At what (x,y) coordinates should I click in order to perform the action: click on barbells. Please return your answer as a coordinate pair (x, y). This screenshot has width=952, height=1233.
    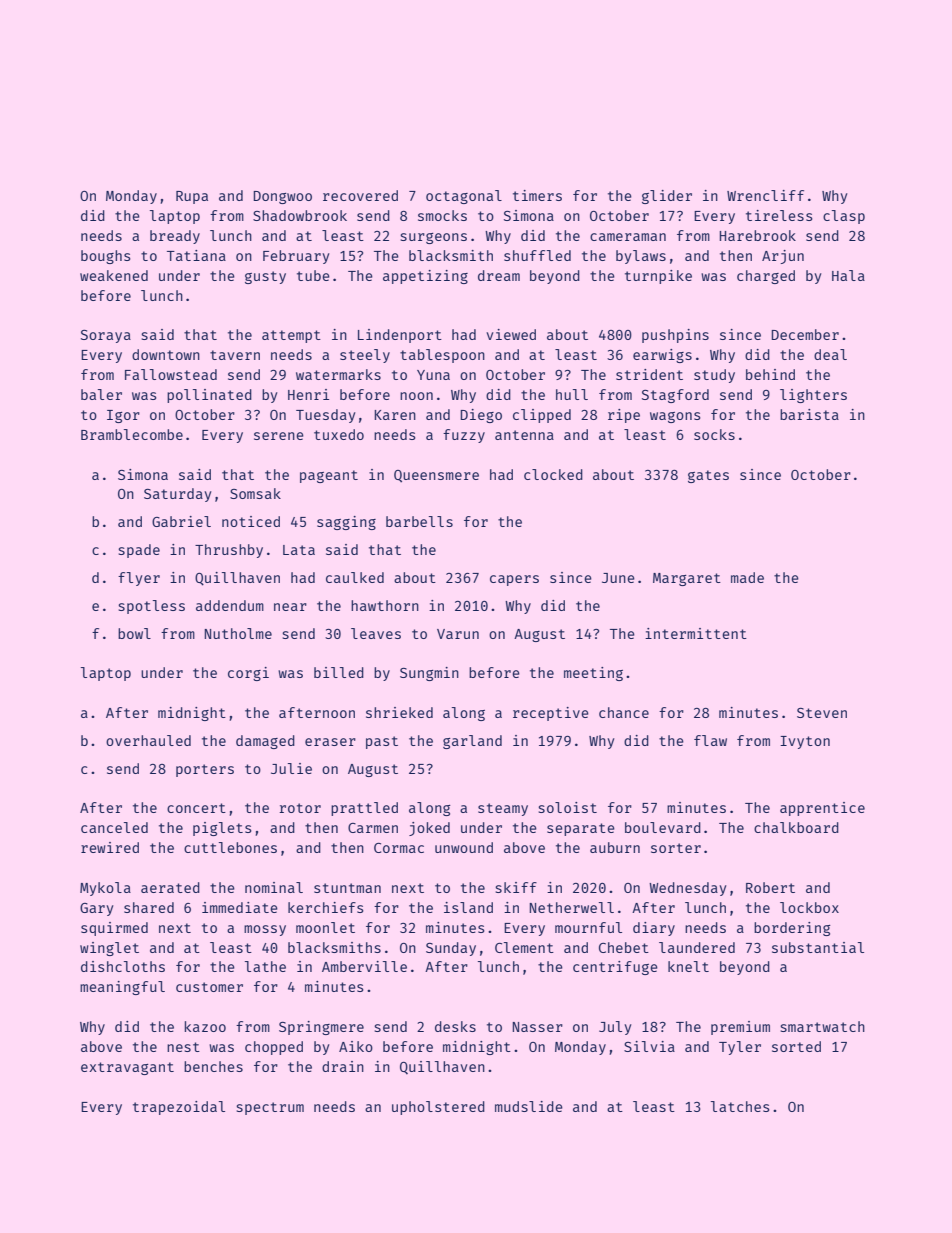
    Looking at the image, I should click on (419, 521).
